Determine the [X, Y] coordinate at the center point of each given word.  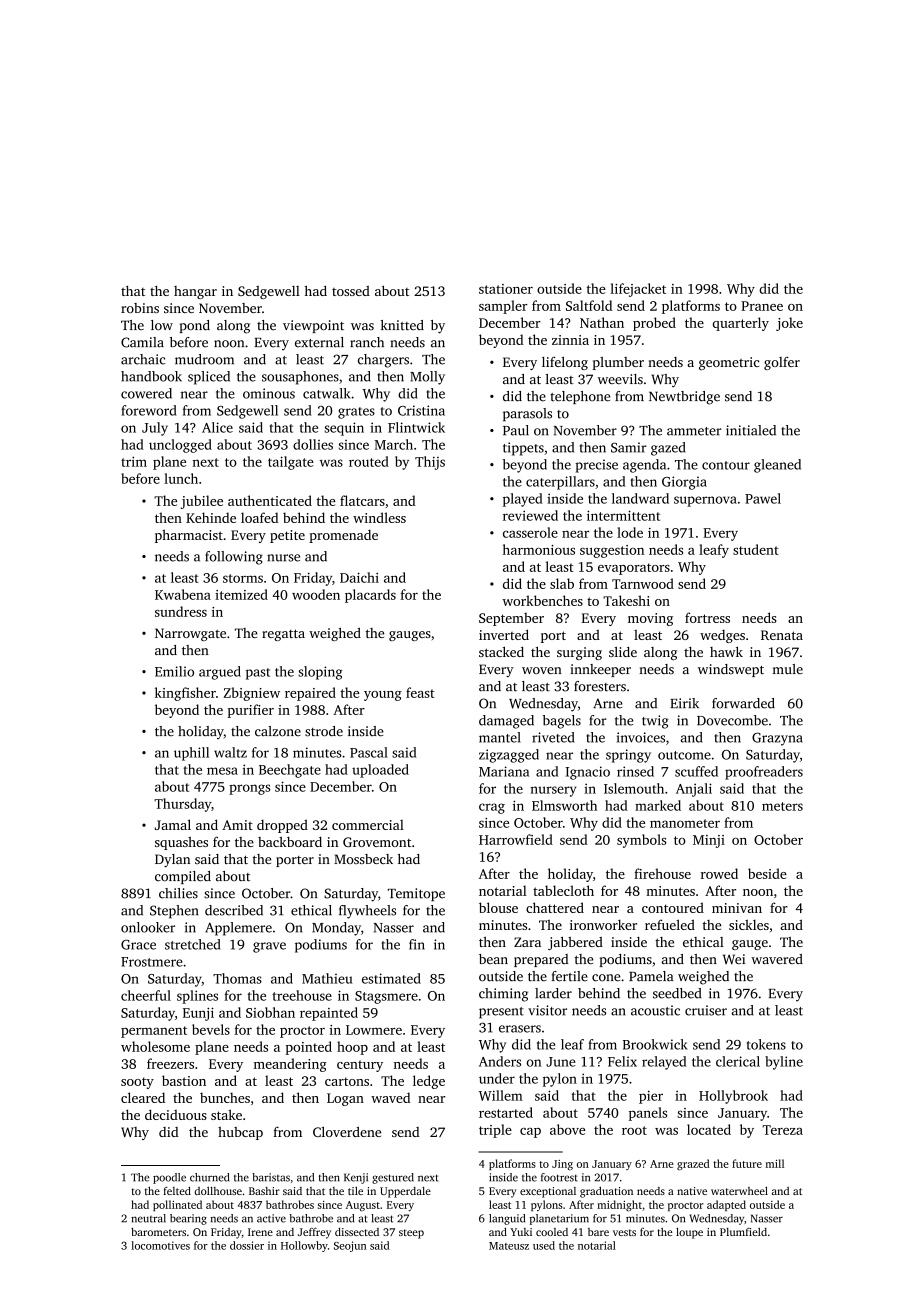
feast [420, 692]
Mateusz [509, 1246]
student [756, 549]
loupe [689, 1233]
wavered [777, 959]
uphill [191, 754]
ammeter [694, 431]
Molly [427, 378]
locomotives [160, 1245]
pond [195, 326]
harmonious [539, 549]
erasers [520, 1029]
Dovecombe [732, 720]
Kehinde [211, 517]
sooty [137, 1083]
